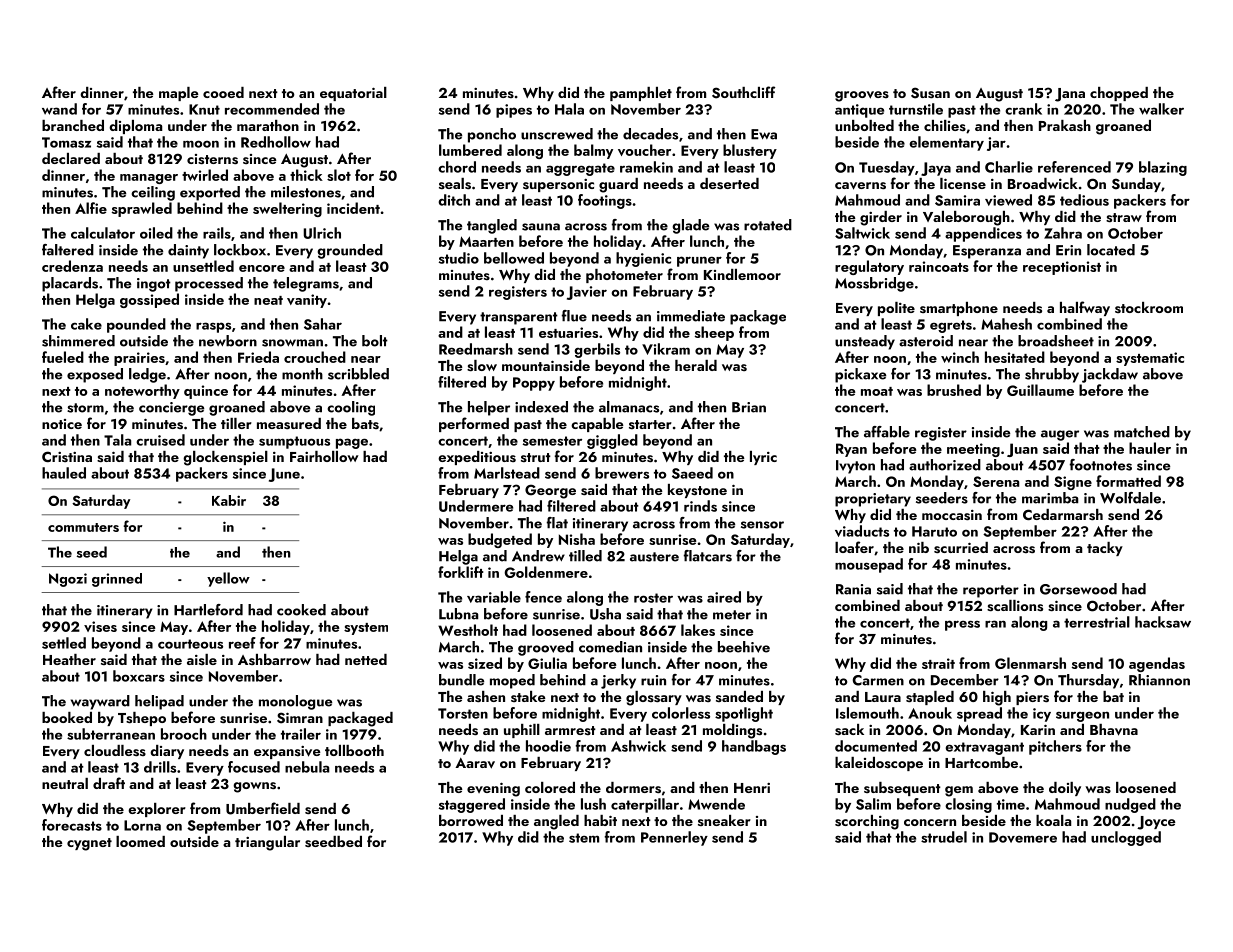  Describe the element at coordinates (1023, 109) in the image. I see `crank` at that location.
